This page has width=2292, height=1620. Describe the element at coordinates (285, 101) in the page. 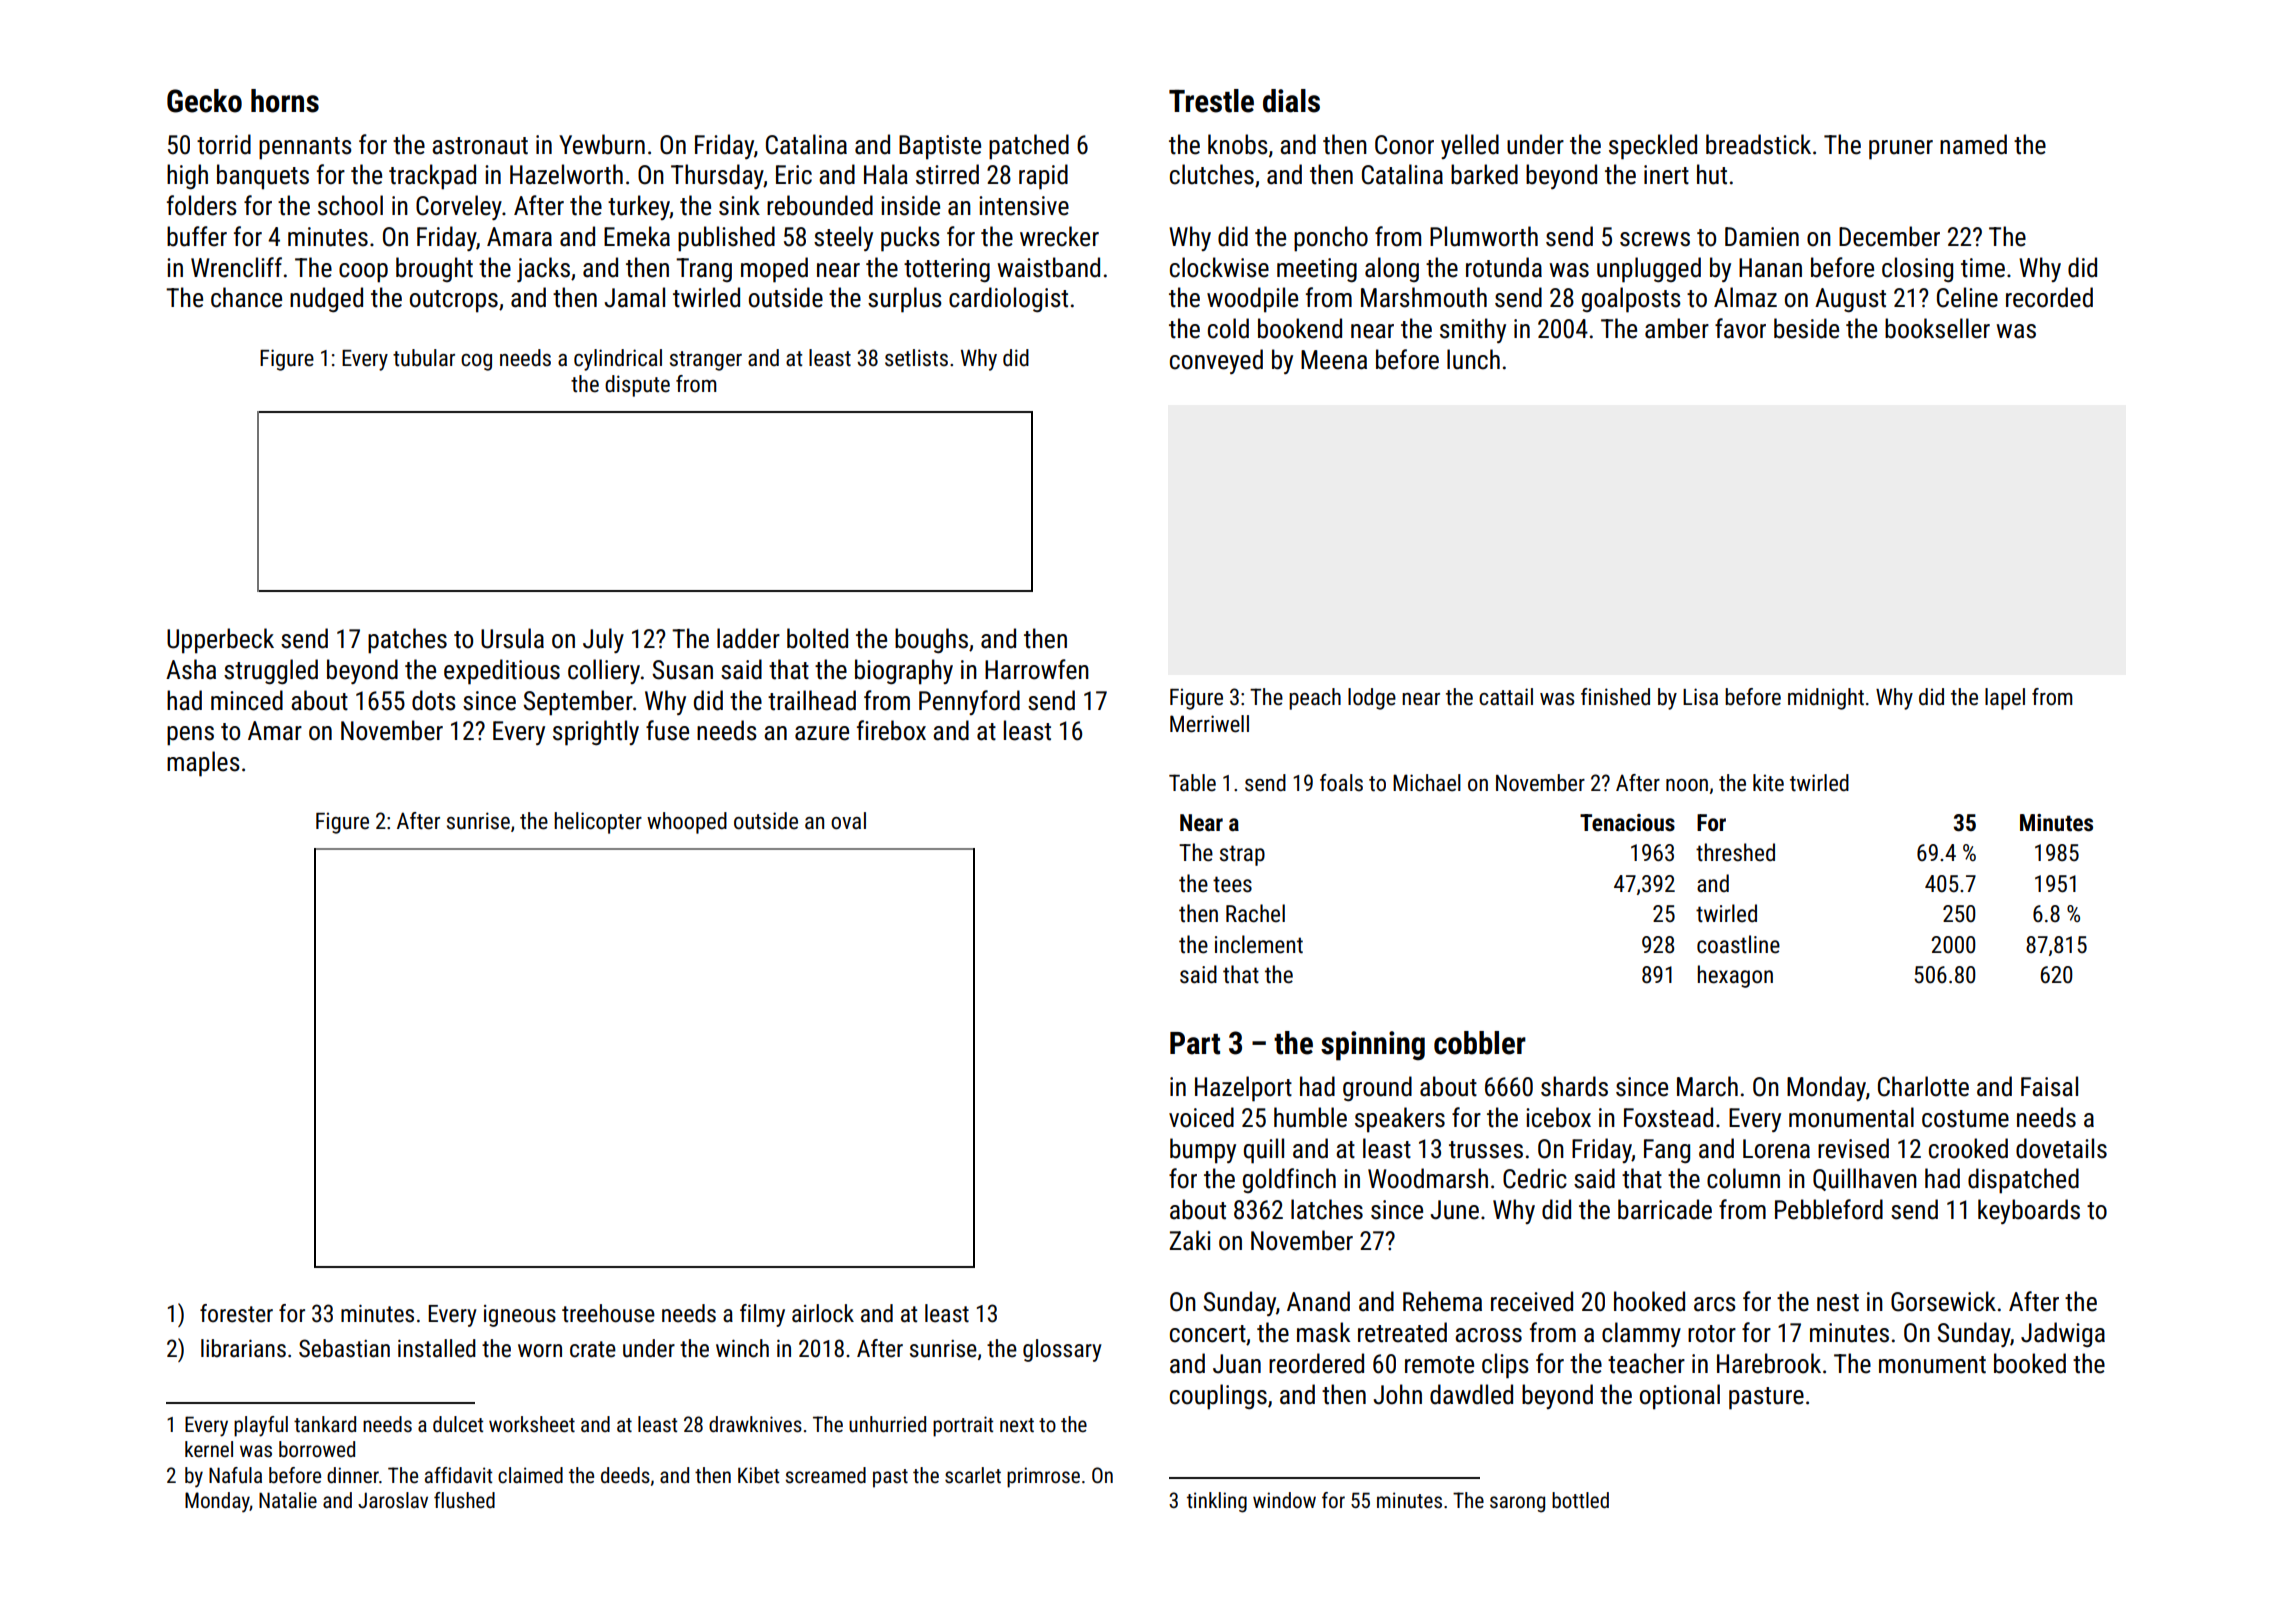

I see `horns` at that location.
